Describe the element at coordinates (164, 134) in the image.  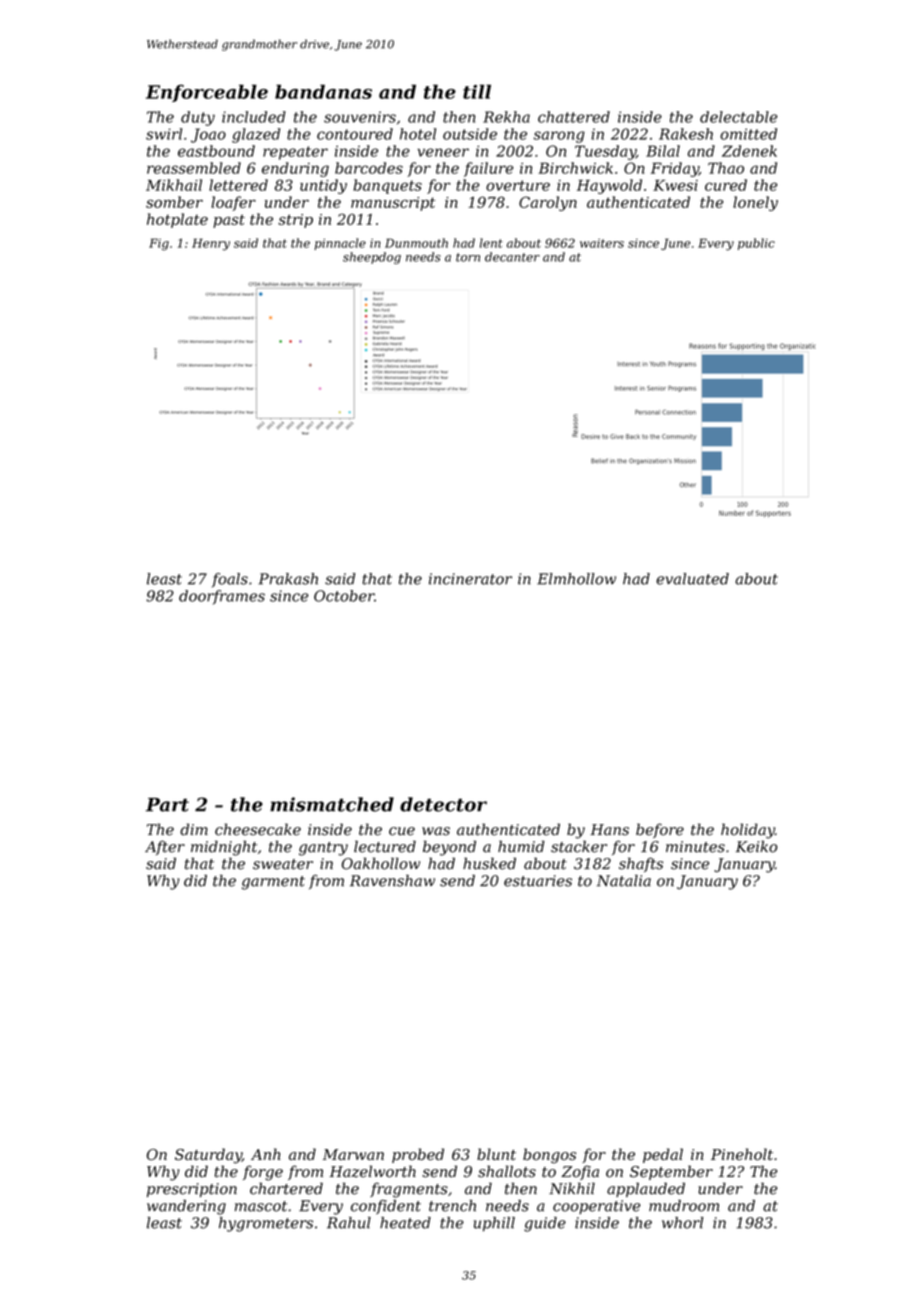
I see `swirl` at that location.
